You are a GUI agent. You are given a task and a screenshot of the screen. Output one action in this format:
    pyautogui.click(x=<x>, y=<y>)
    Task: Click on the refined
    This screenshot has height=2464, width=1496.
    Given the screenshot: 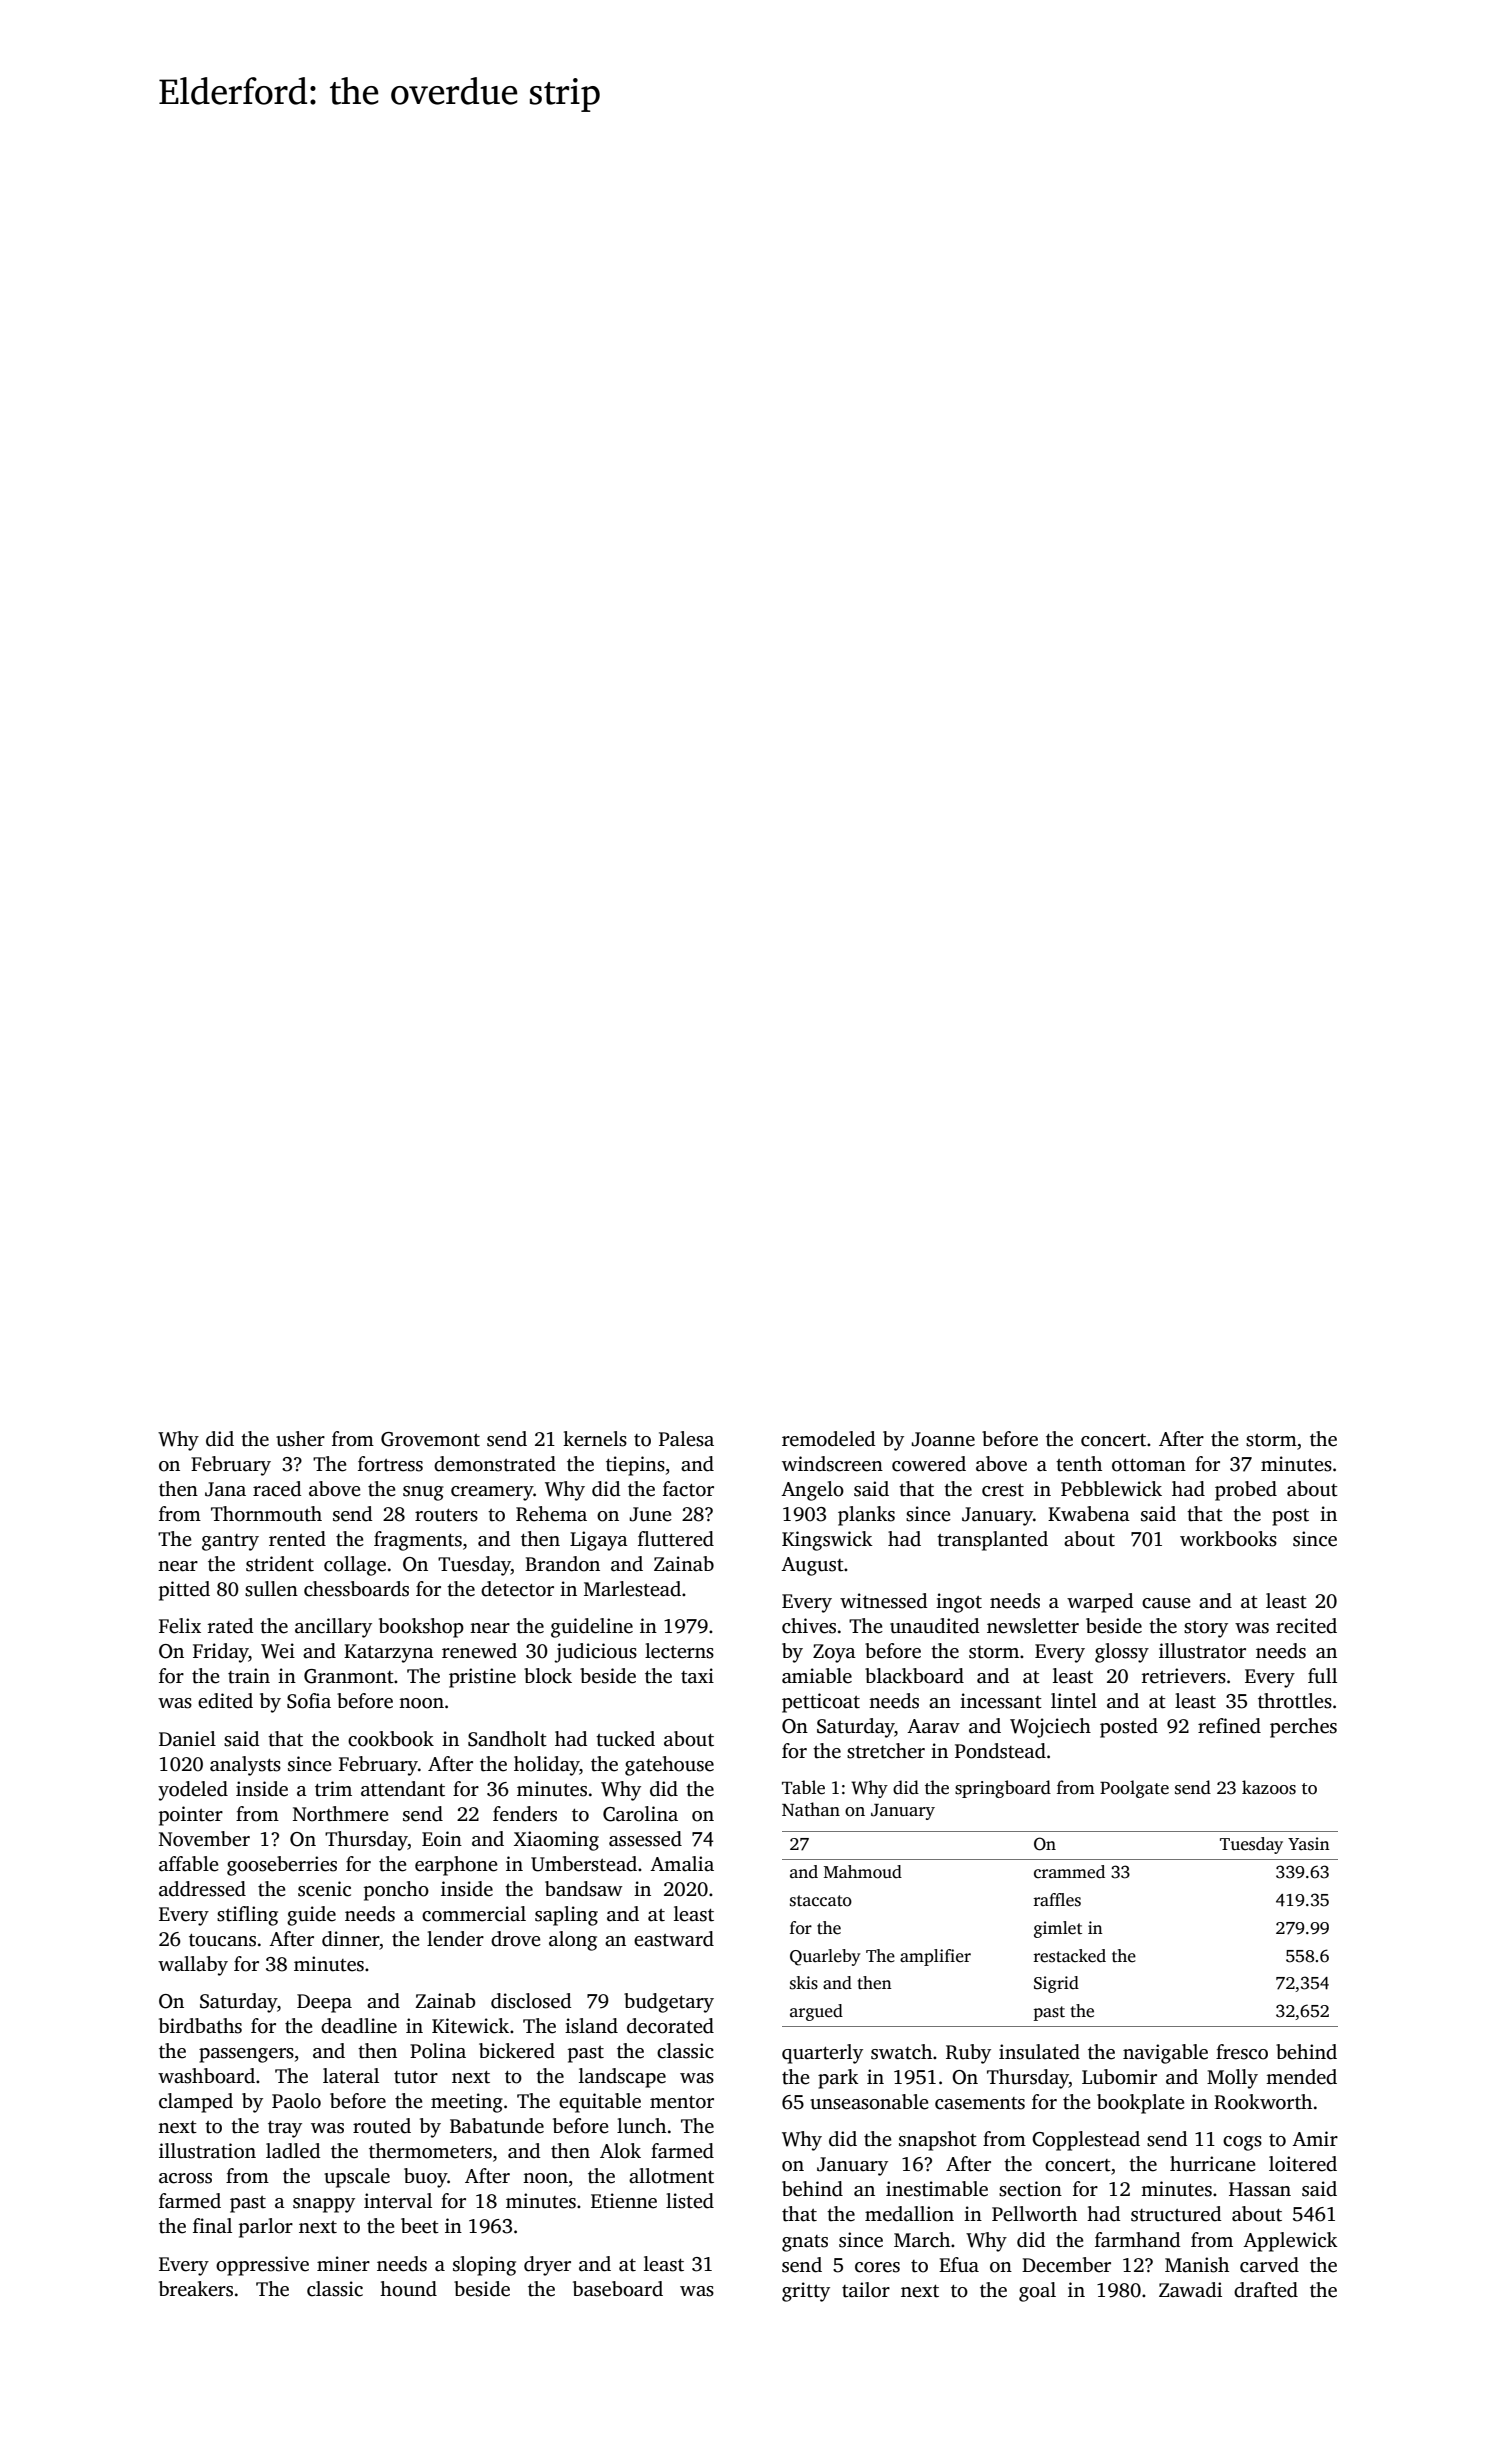 What is the action you would take?
    pyautogui.click(x=1229, y=1726)
